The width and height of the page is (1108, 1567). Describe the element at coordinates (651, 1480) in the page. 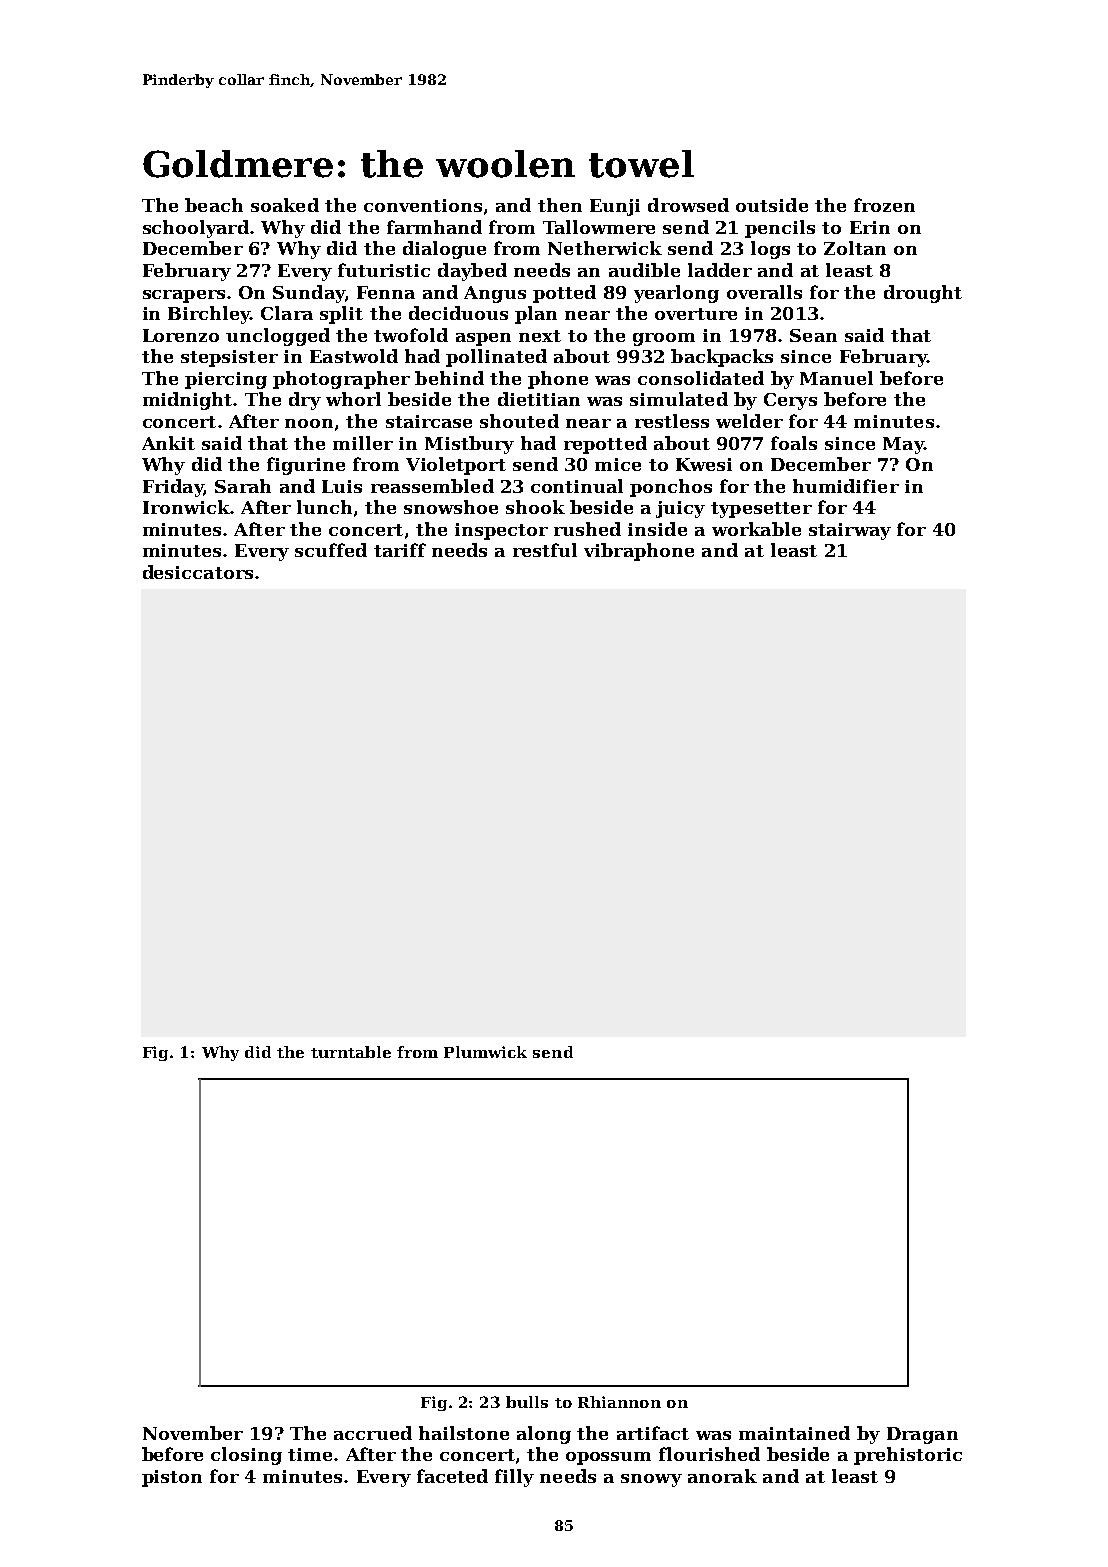

I see `snowy` at that location.
